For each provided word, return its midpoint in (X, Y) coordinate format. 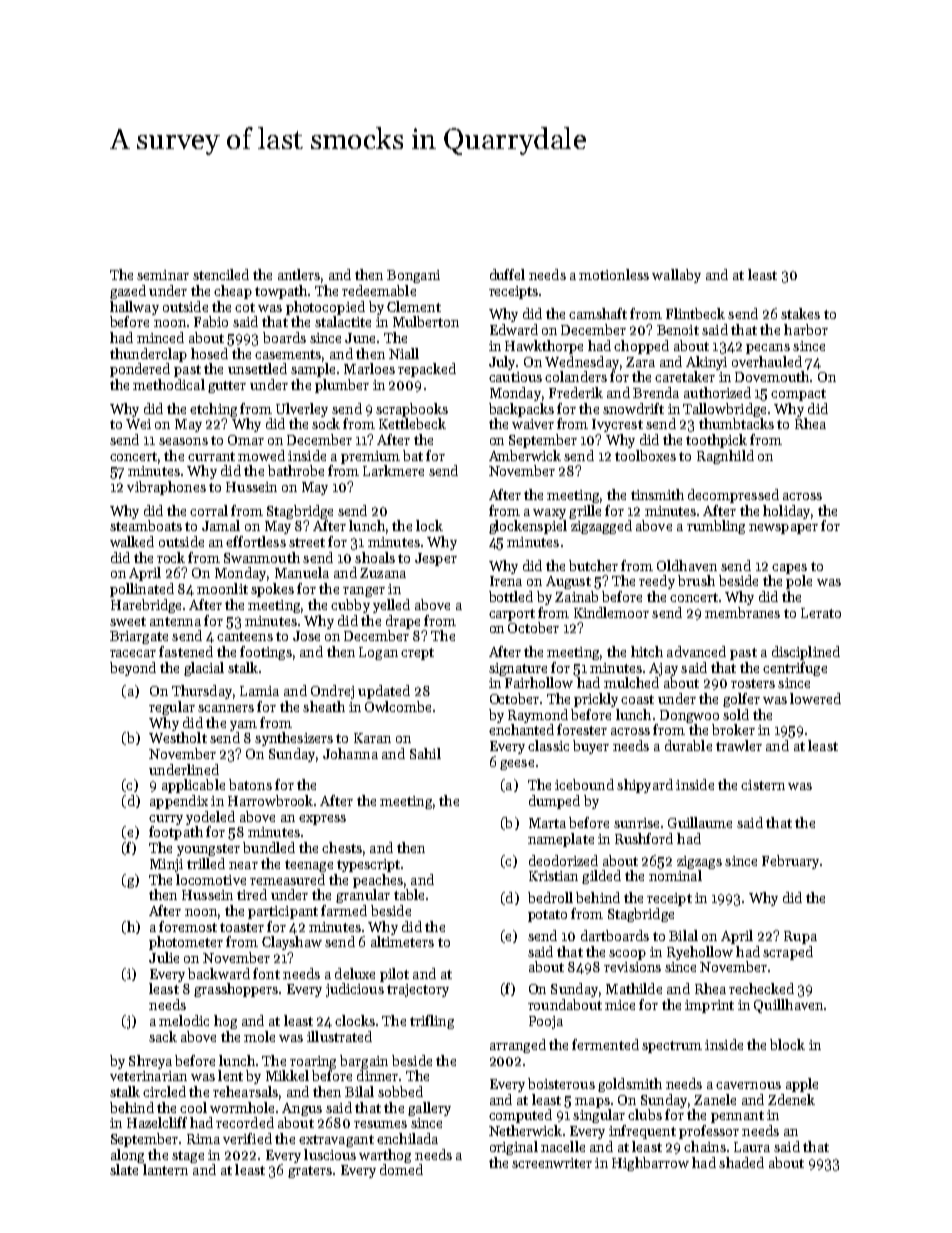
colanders (576, 376)
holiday (786, 512)
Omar (246, 440)
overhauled (767, 361)
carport (512, 615)
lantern (165, 1169)
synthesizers (294, 739)
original (514, 1148)
